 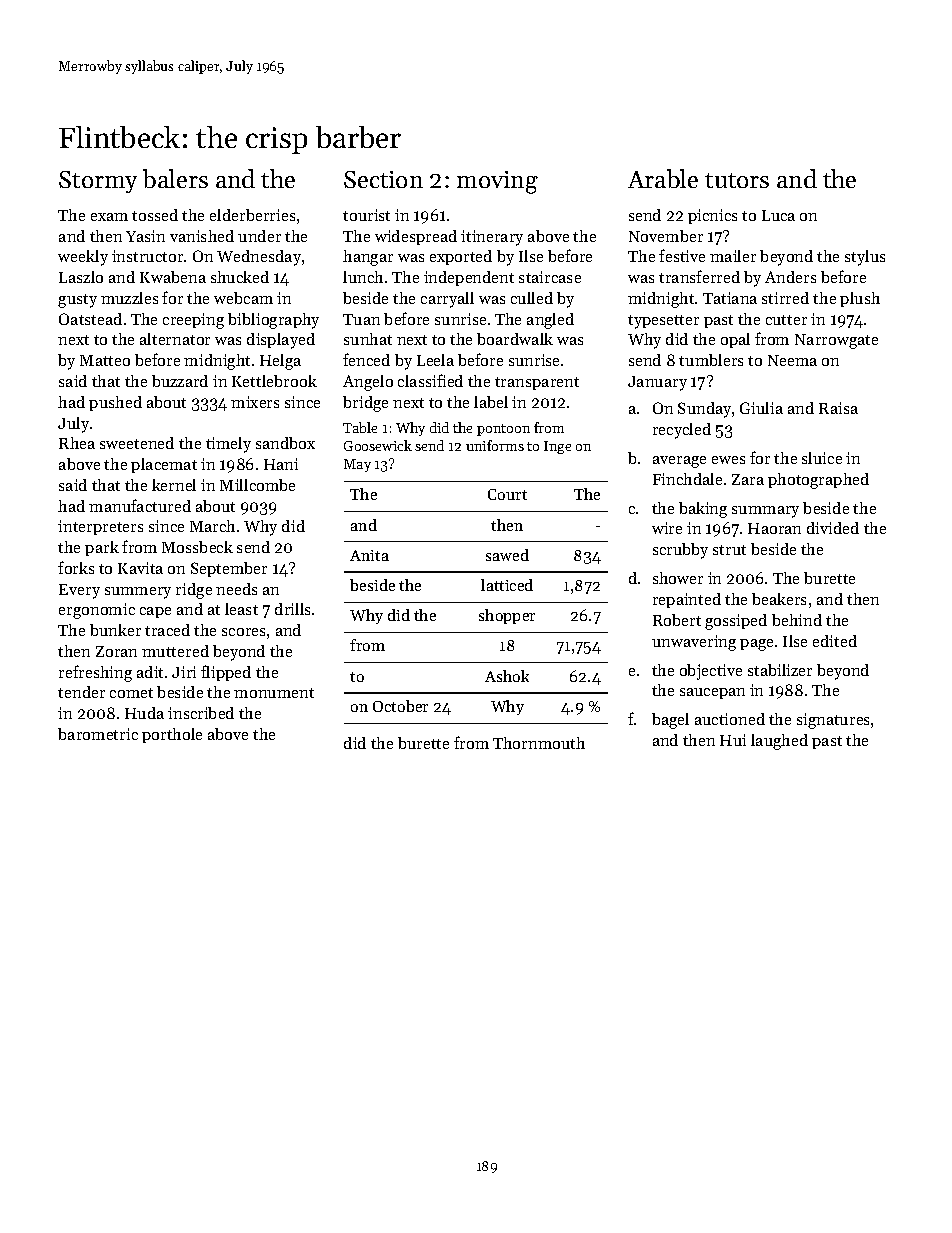 I want to click on Court, so click(x=507, y=494).
